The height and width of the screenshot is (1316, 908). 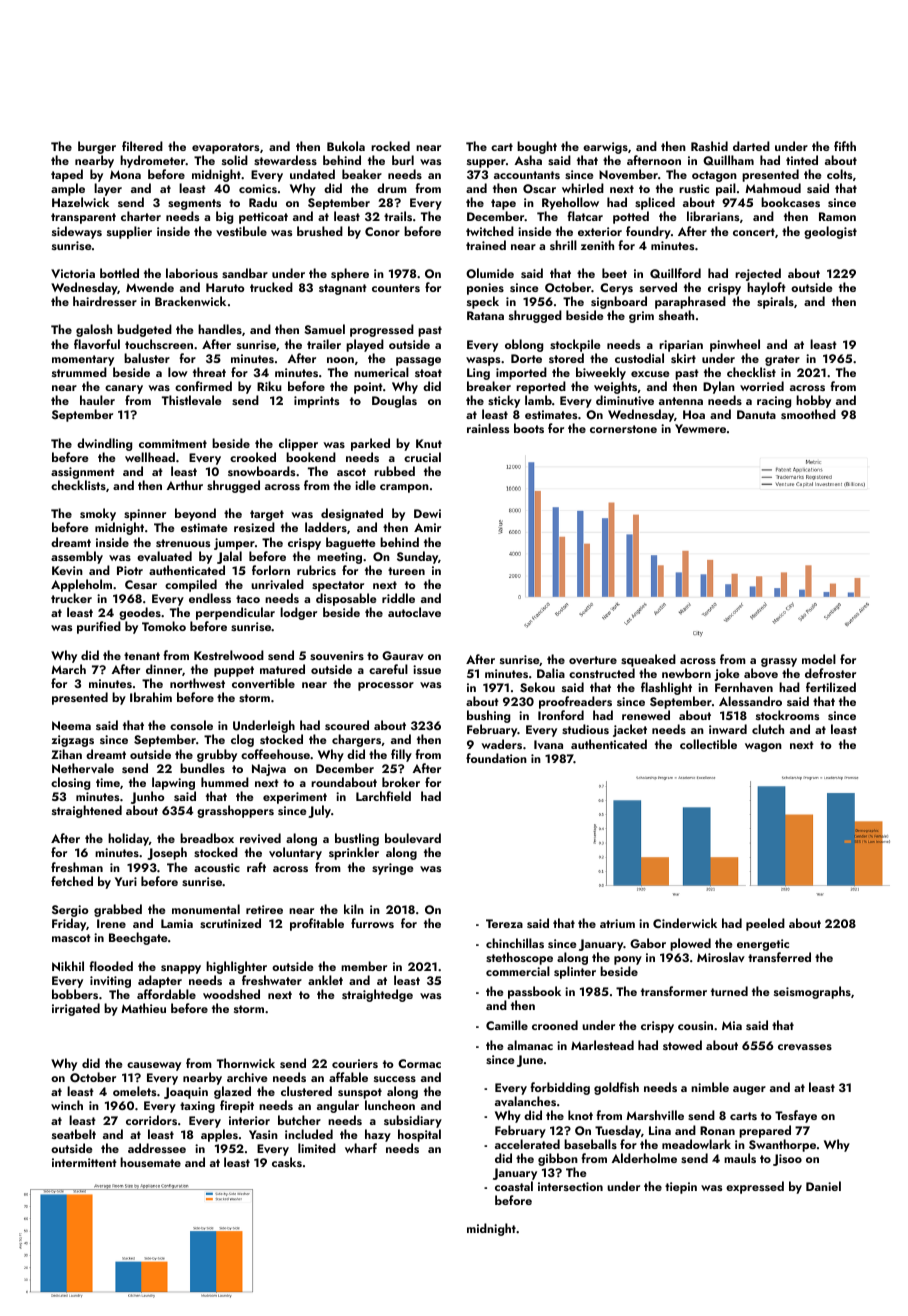 What do you see at coordinates (623, 429) in the screenshot?
I see `cornerstone` at bounding box center [623, 429].
